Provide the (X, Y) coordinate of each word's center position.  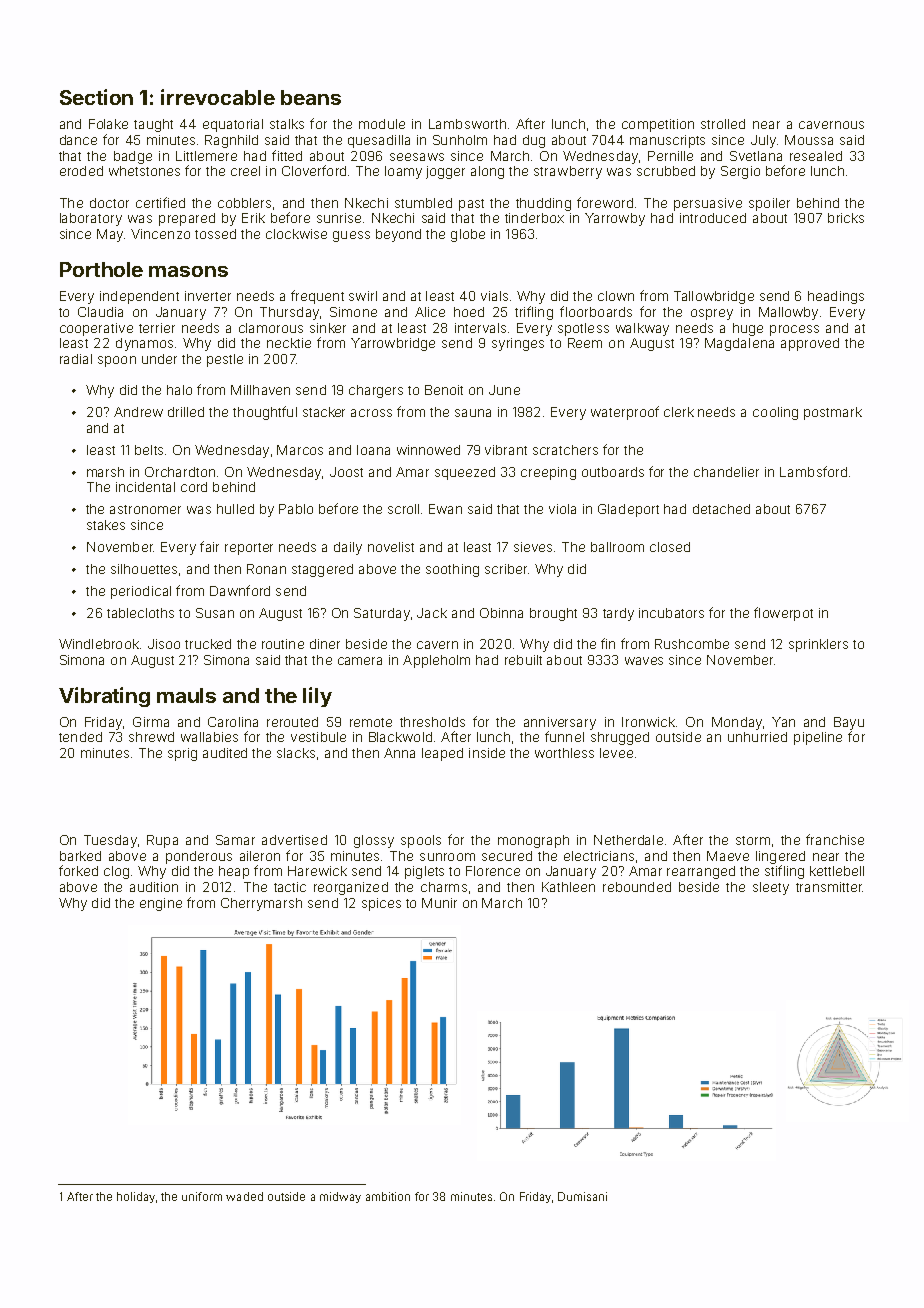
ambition (388, 1196)
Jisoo (164, 644)
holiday (136, 1197)
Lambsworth (467, 124)
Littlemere (206, 156)
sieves (533, 547)
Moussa (809, 140)
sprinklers (818, 645)
